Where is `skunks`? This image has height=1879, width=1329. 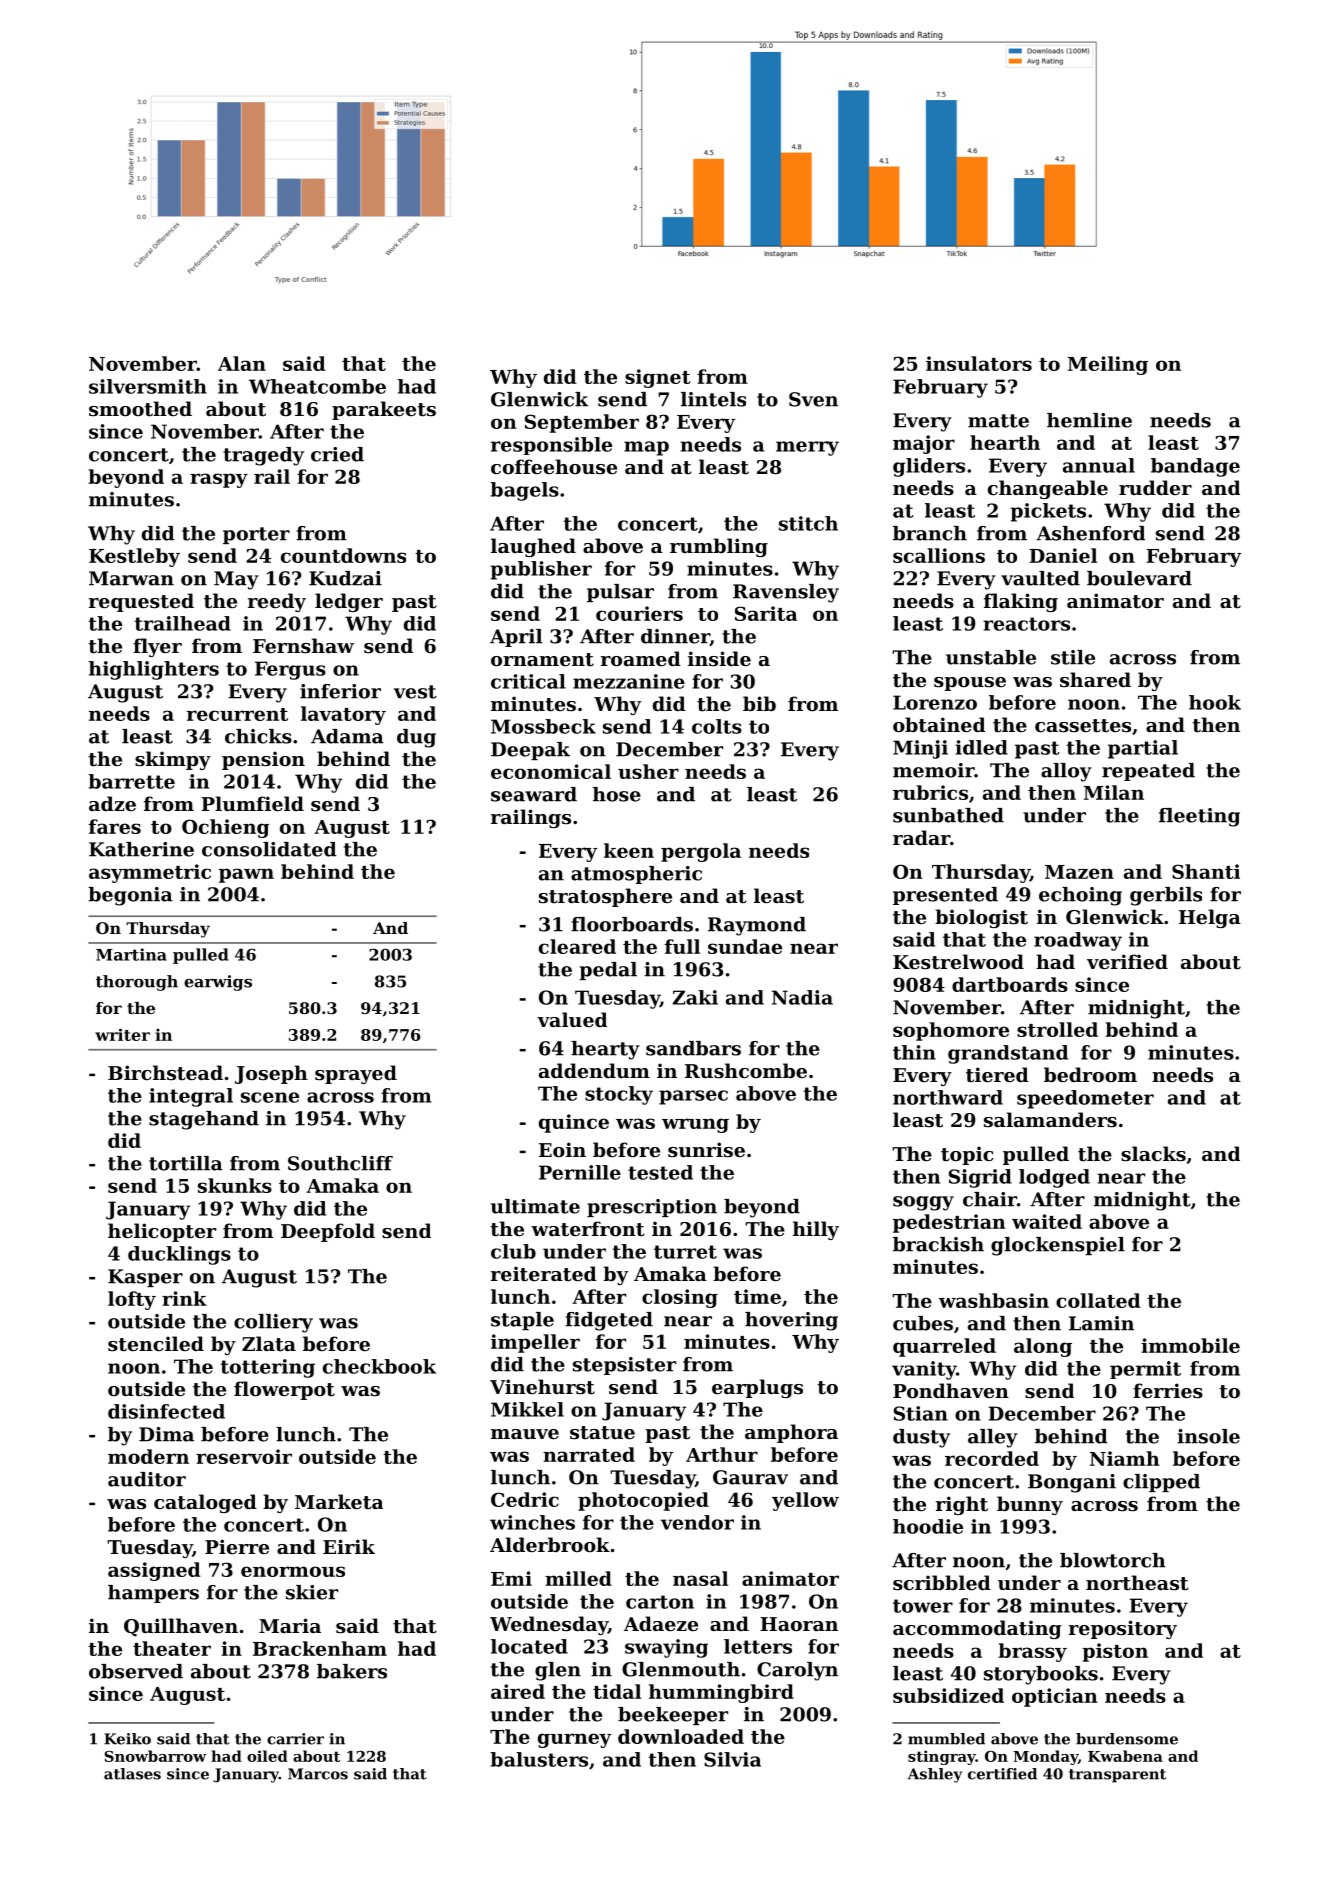
skunks is located at coordinates (235, 1185).
